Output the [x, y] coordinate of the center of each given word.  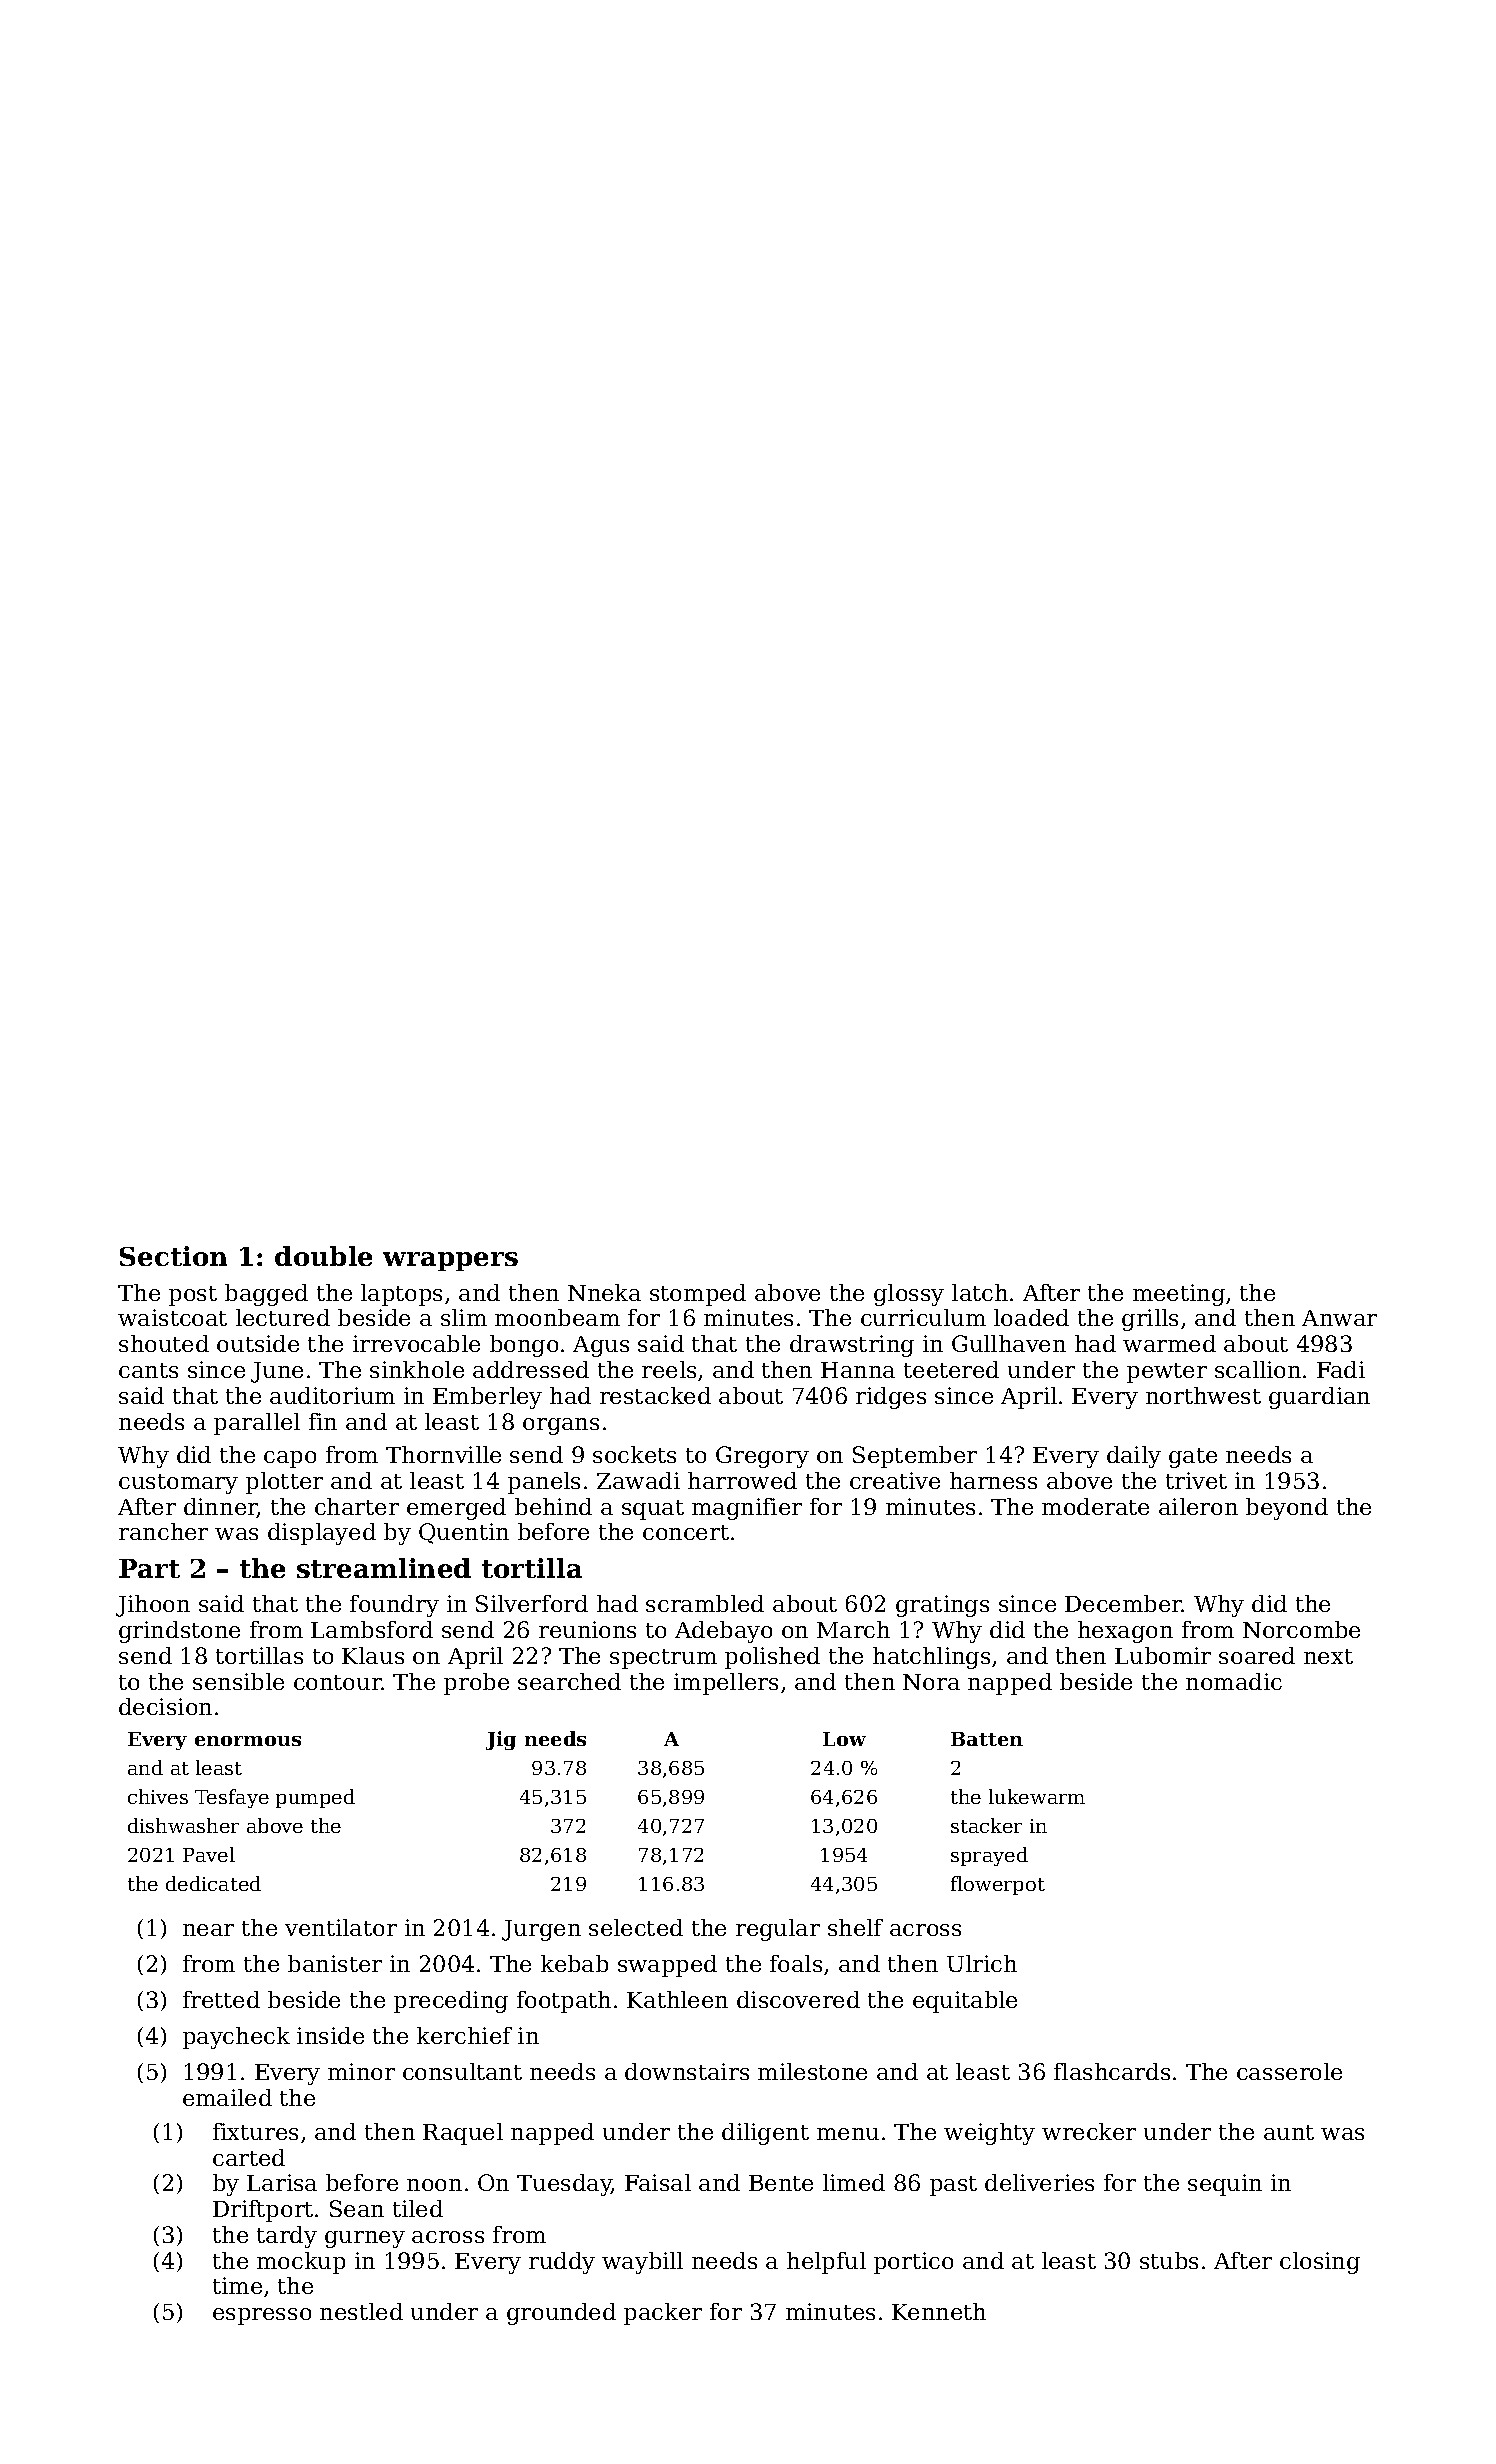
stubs [1169, 2260]
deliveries [1039, 2182]
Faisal [658, 2182]
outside [258, 1343]
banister [335, 1963]
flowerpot [998, 1885]
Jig [501, 1740]
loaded [1031, 1317]
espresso [262, 2316]
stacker [986, 1825]
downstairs [687, 2071]
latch [980, 1292]
